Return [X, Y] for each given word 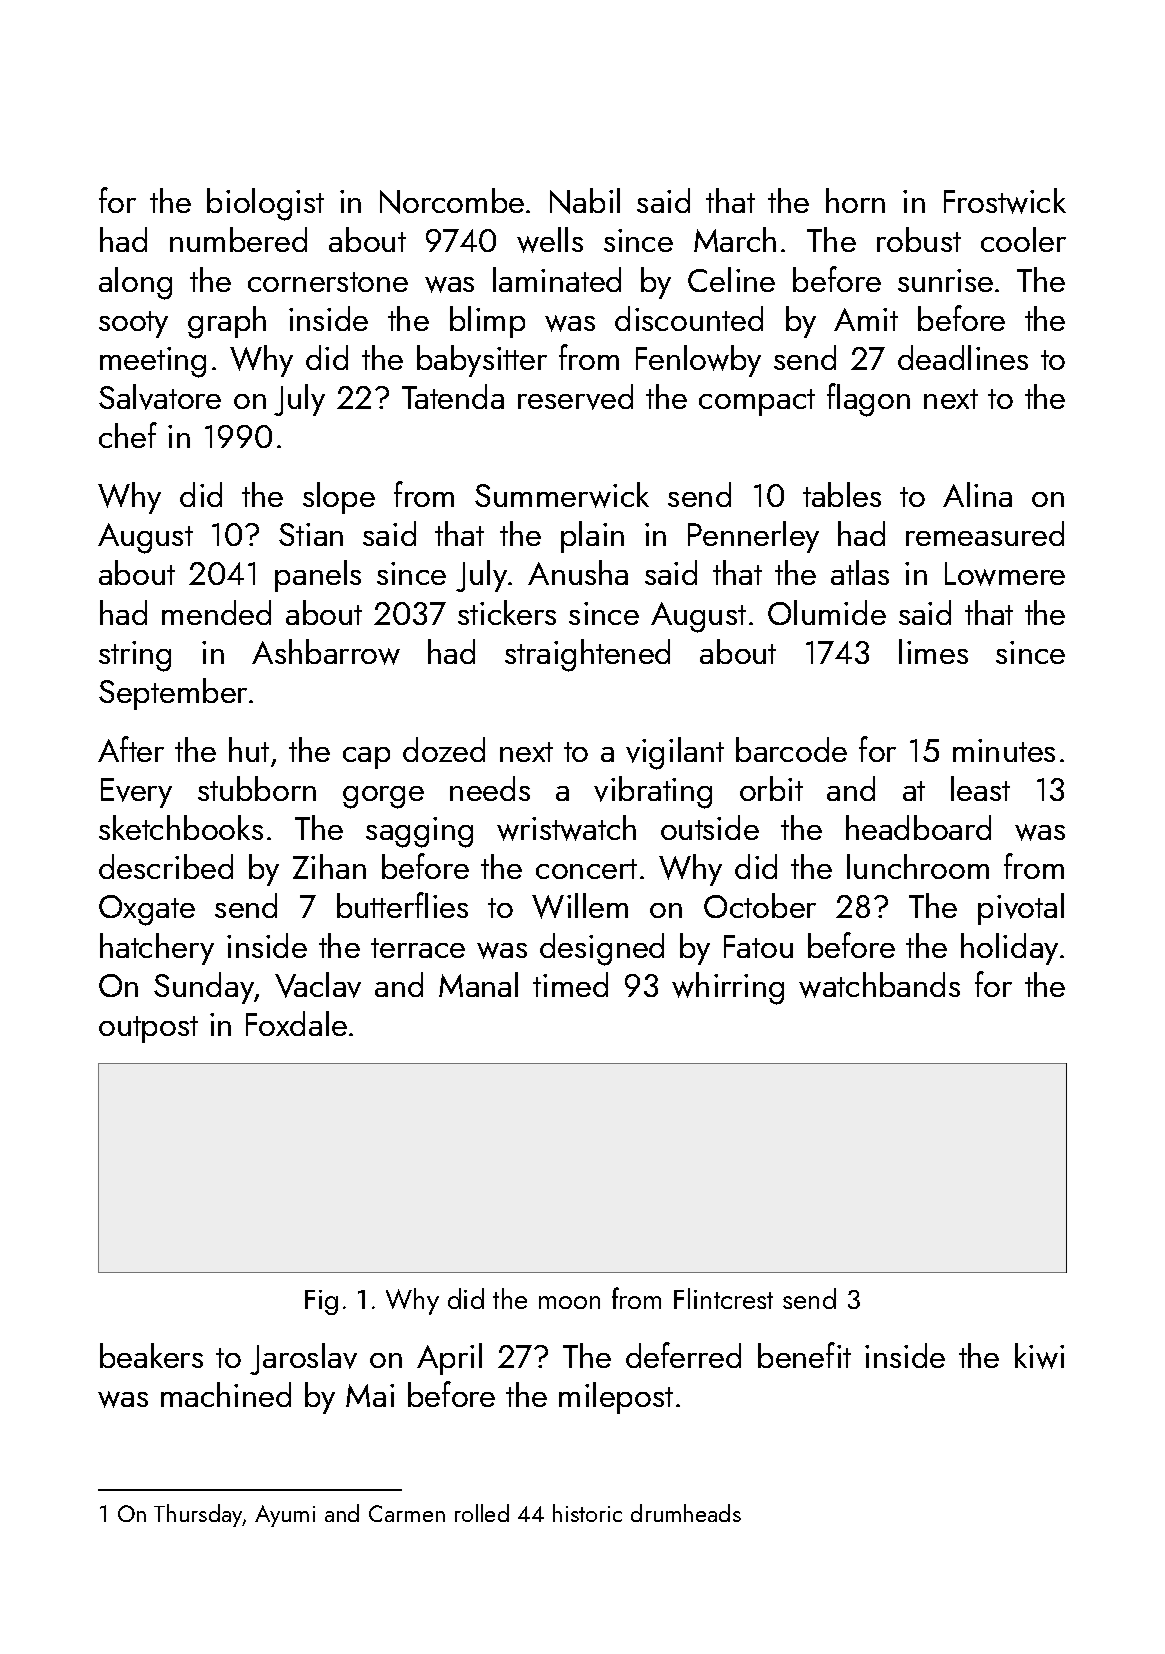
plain [592, 537]
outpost [148, 1029]
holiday [1009, 949]
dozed [444, 749]
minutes [1004, 750]
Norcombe [452, 201]
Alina [977, 494]
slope [339, 498]
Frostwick [1005, 201]
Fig [321, 1302]
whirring [728, 988]
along [135, 283]
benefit [804, 1355]
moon [569, 1302]
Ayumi [285, 1516]
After [131, 749]
